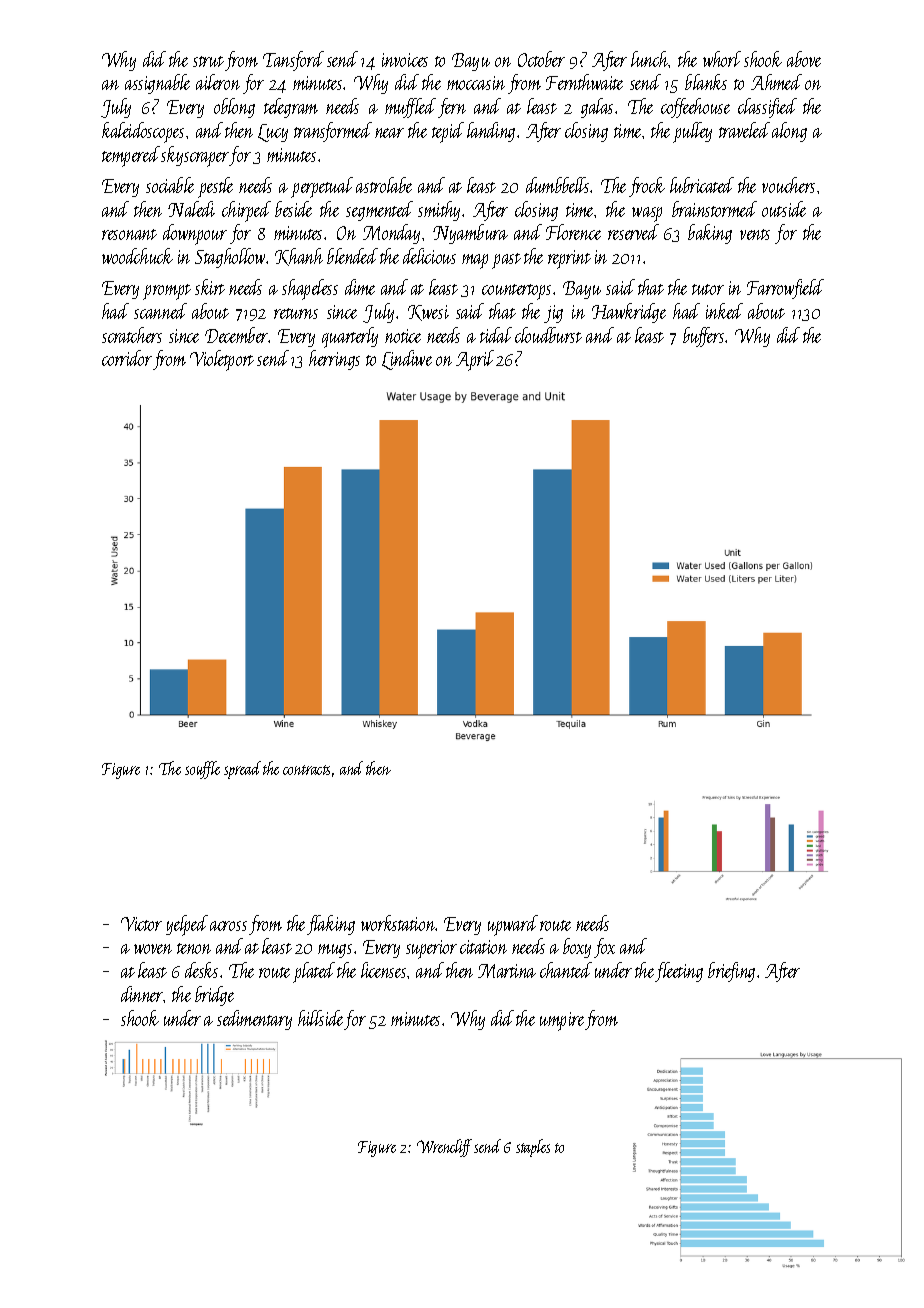  Describe the element at coordinates (679, 972) in the image. I see `fleeting` at that location.
